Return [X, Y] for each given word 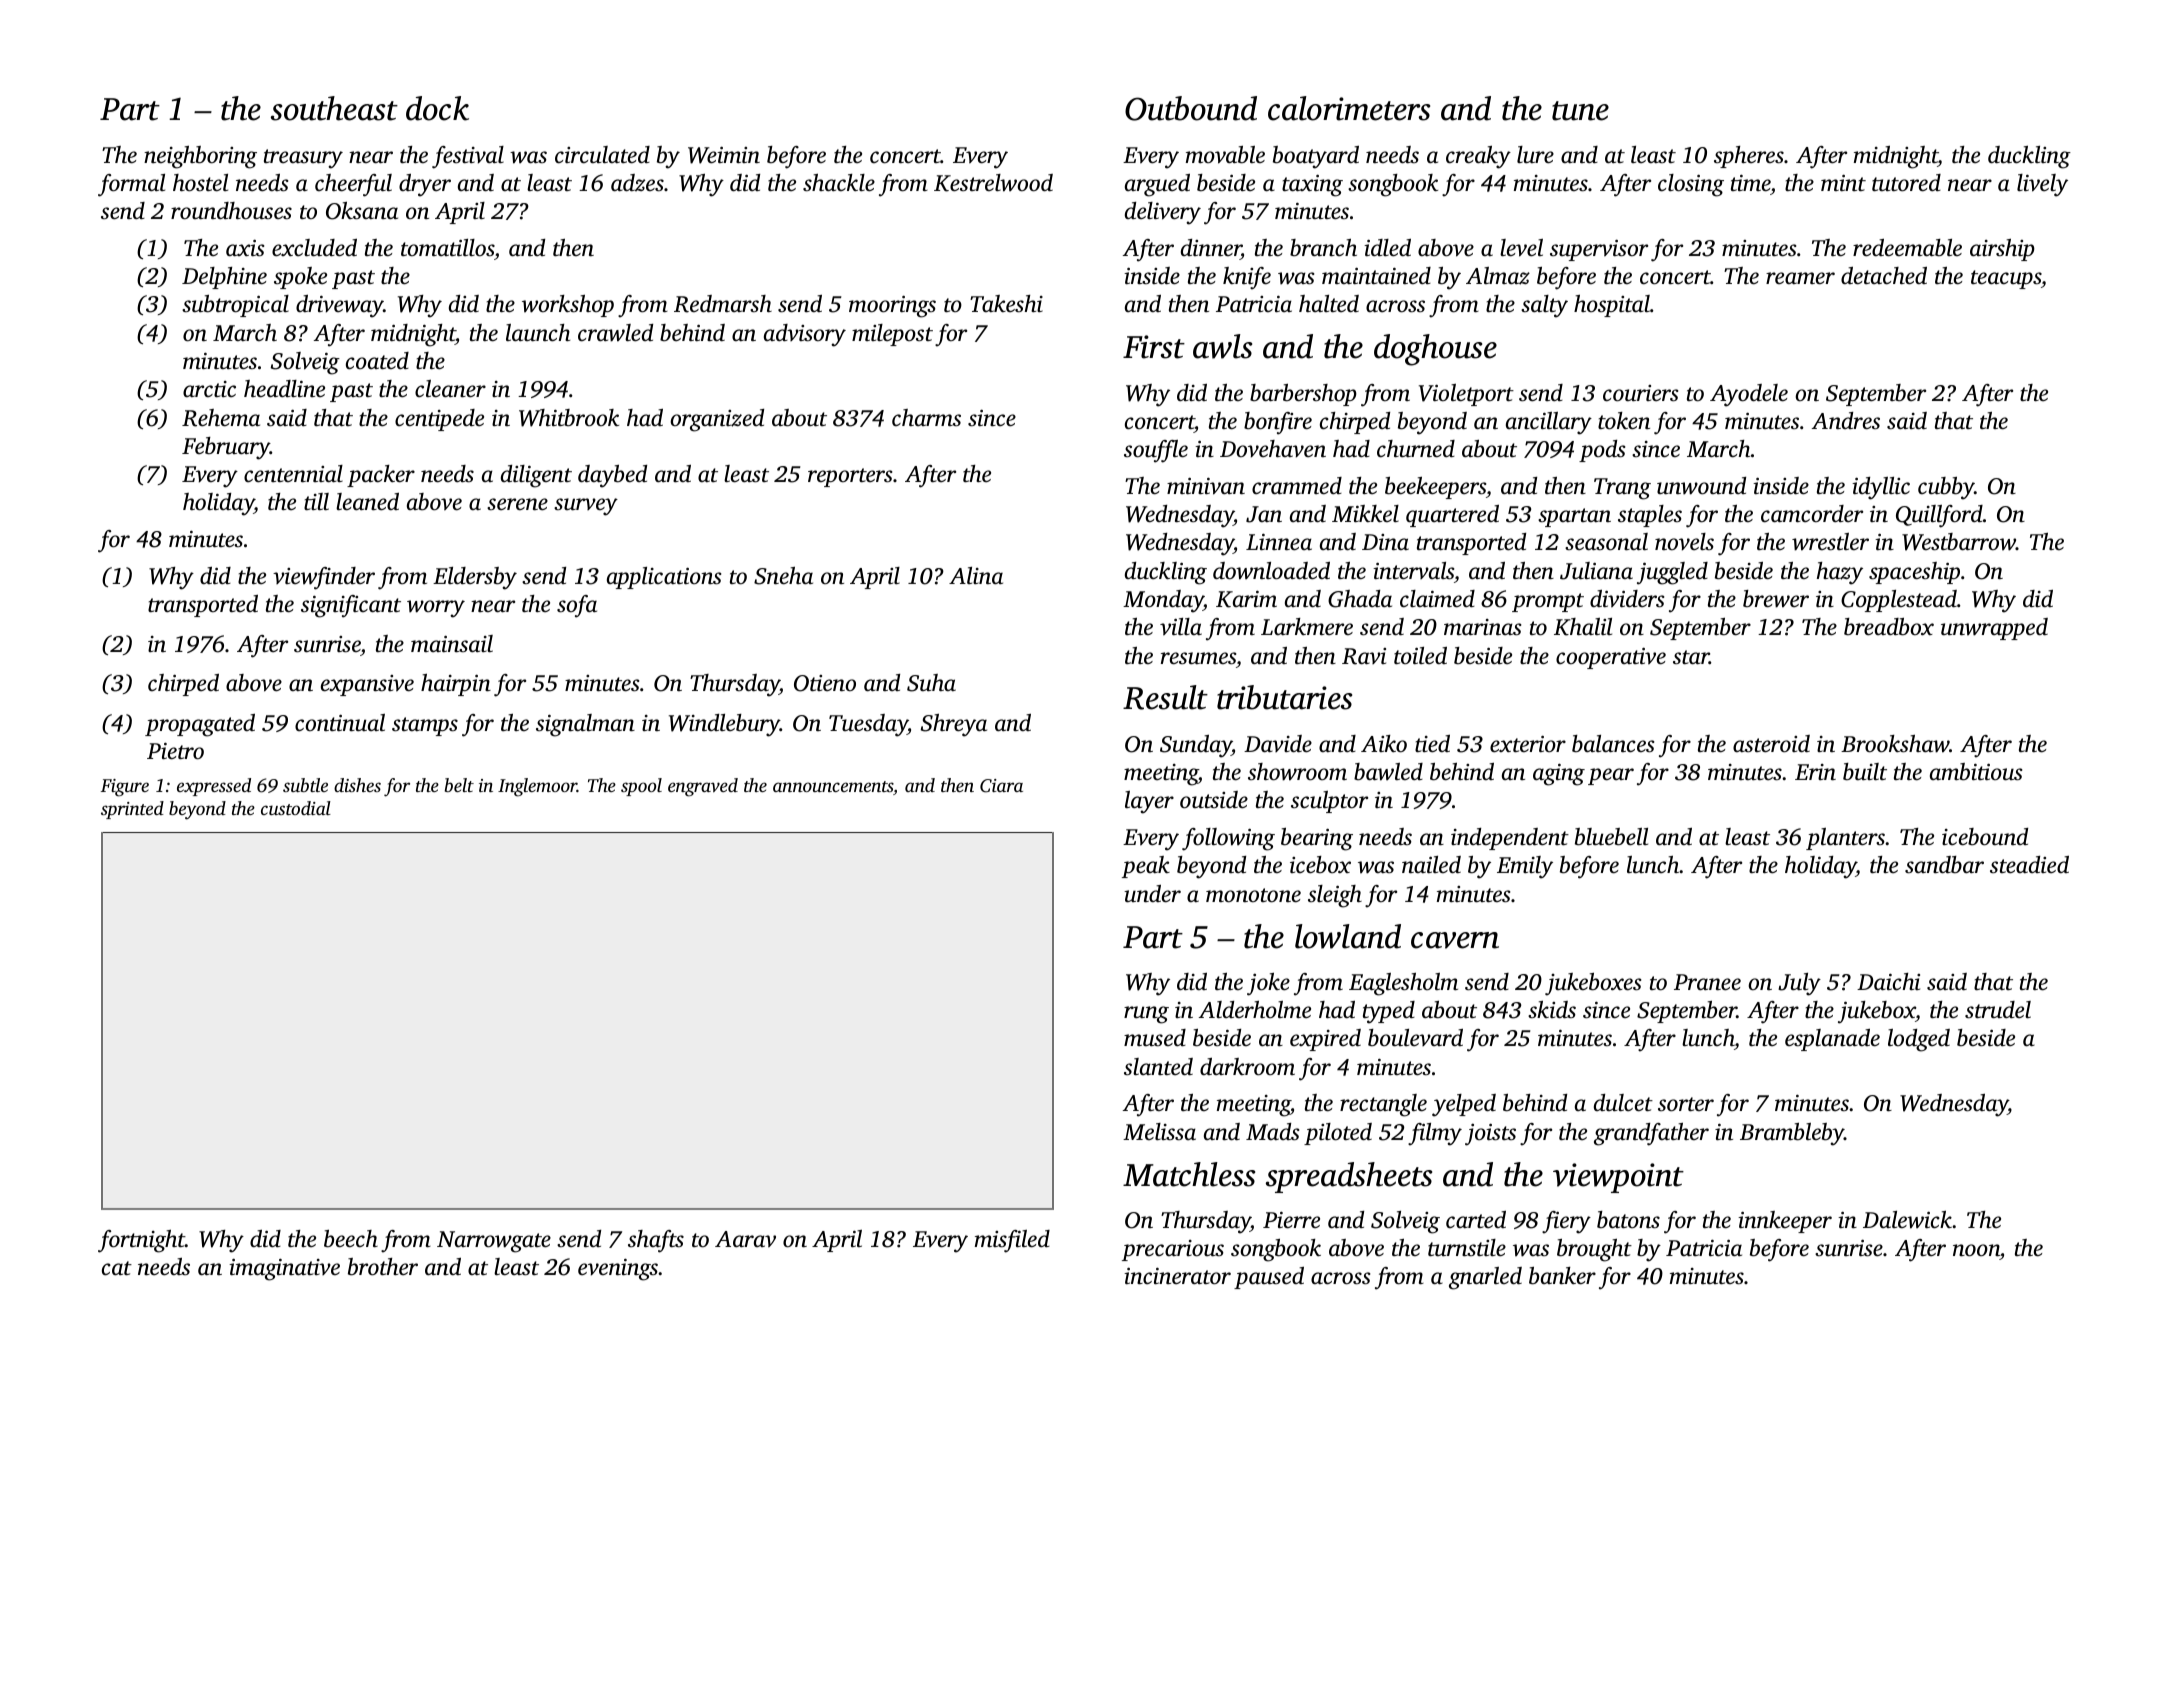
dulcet [1623, 1103]
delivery [1163, 213]
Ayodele [1749, 395]
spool [641, 787]
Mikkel [1365, 513]
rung [1146, 1015]
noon [1976, 1250]
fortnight [141, 1241]
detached [1884, 276]
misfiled [1012, 1241]
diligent [536, 476]
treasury [303, 159]
